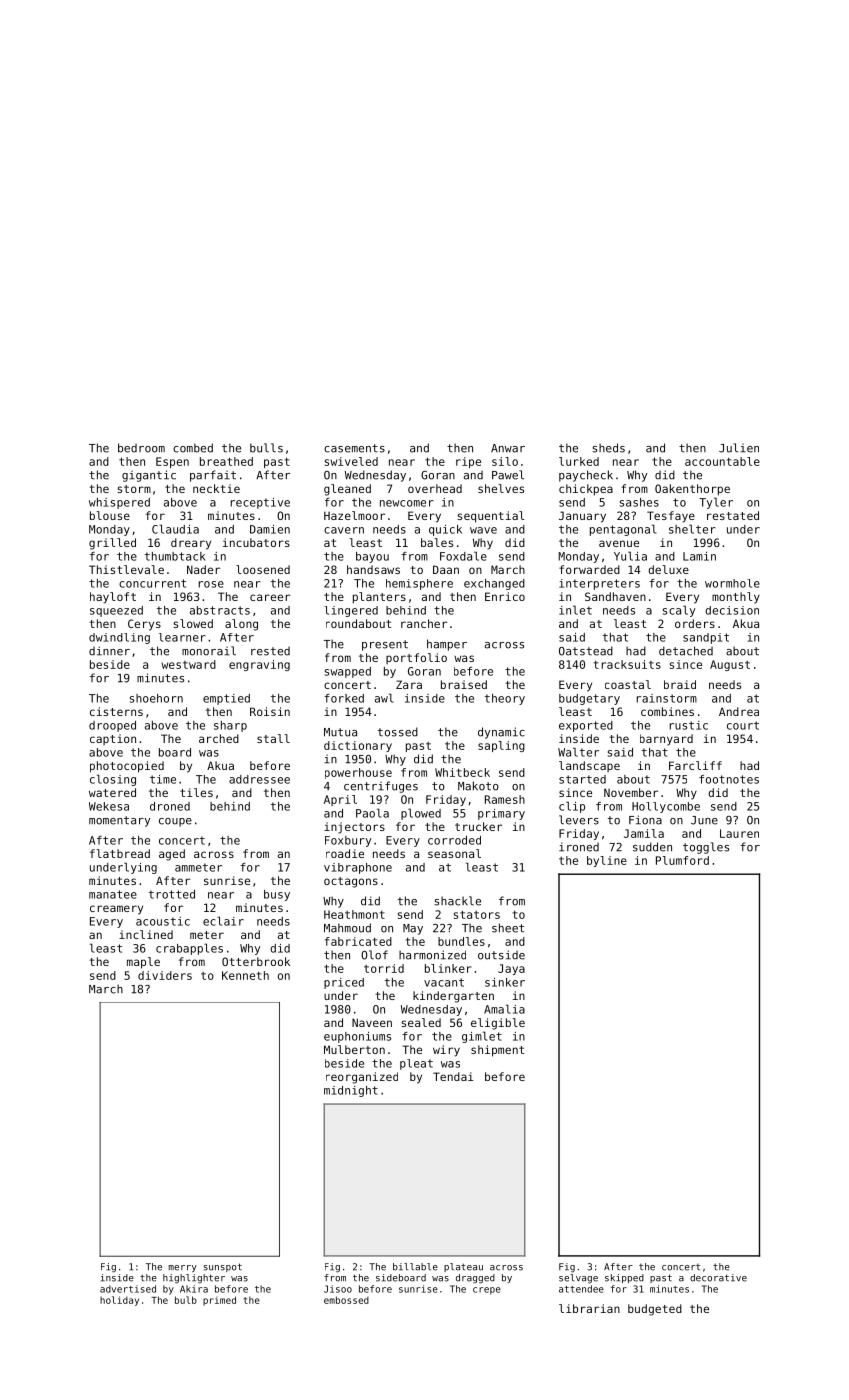 The height and width of the screenshot is (1400, 849). Describe the element at coordinates (141, 448) in the screenshot. I see `bedroom` at that location.
